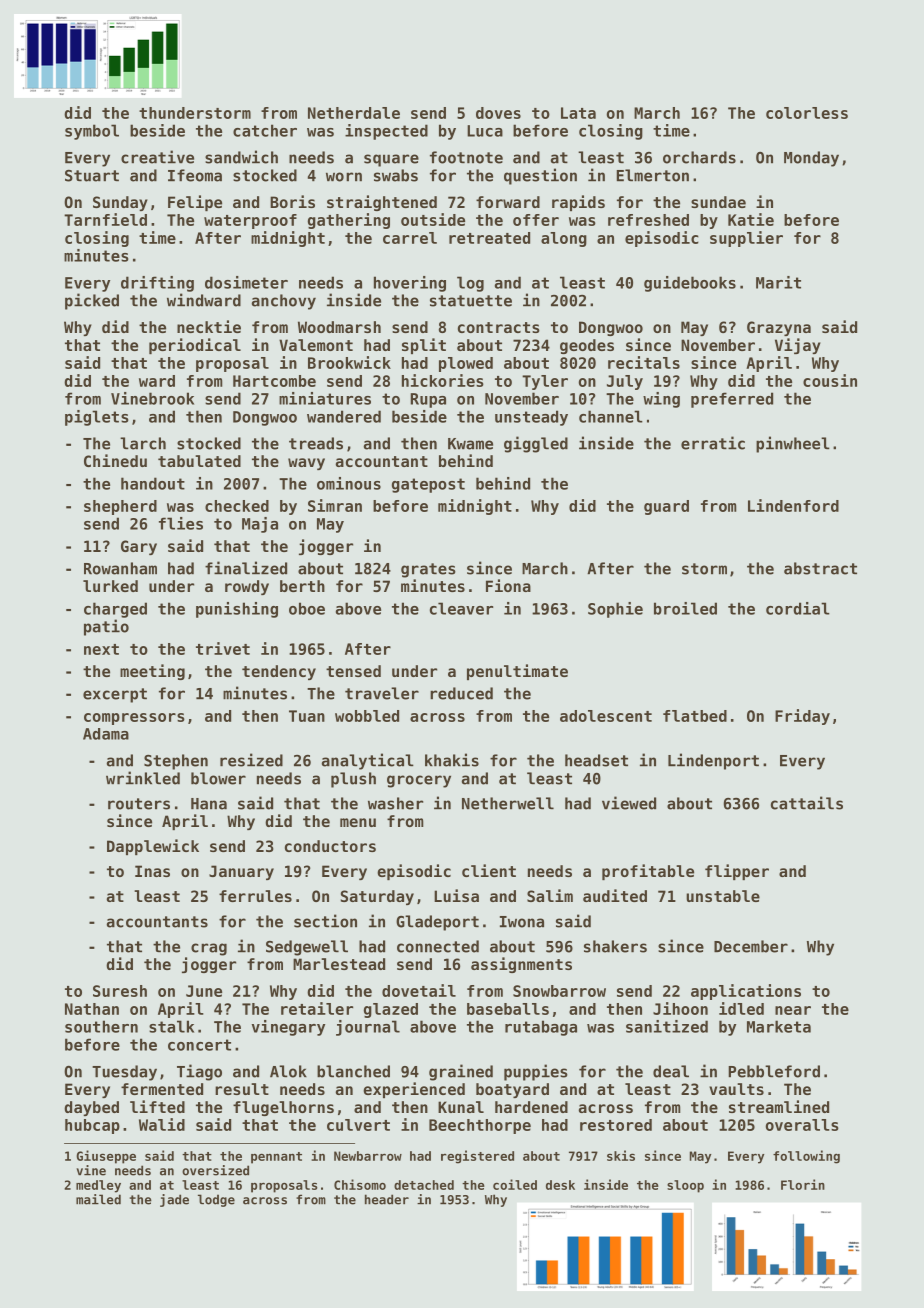 This page has height=1308, width=924. What do you see at coordinates (274, 381) in the page?
I see `Hartcombe` at bounding box center [274, 381].
